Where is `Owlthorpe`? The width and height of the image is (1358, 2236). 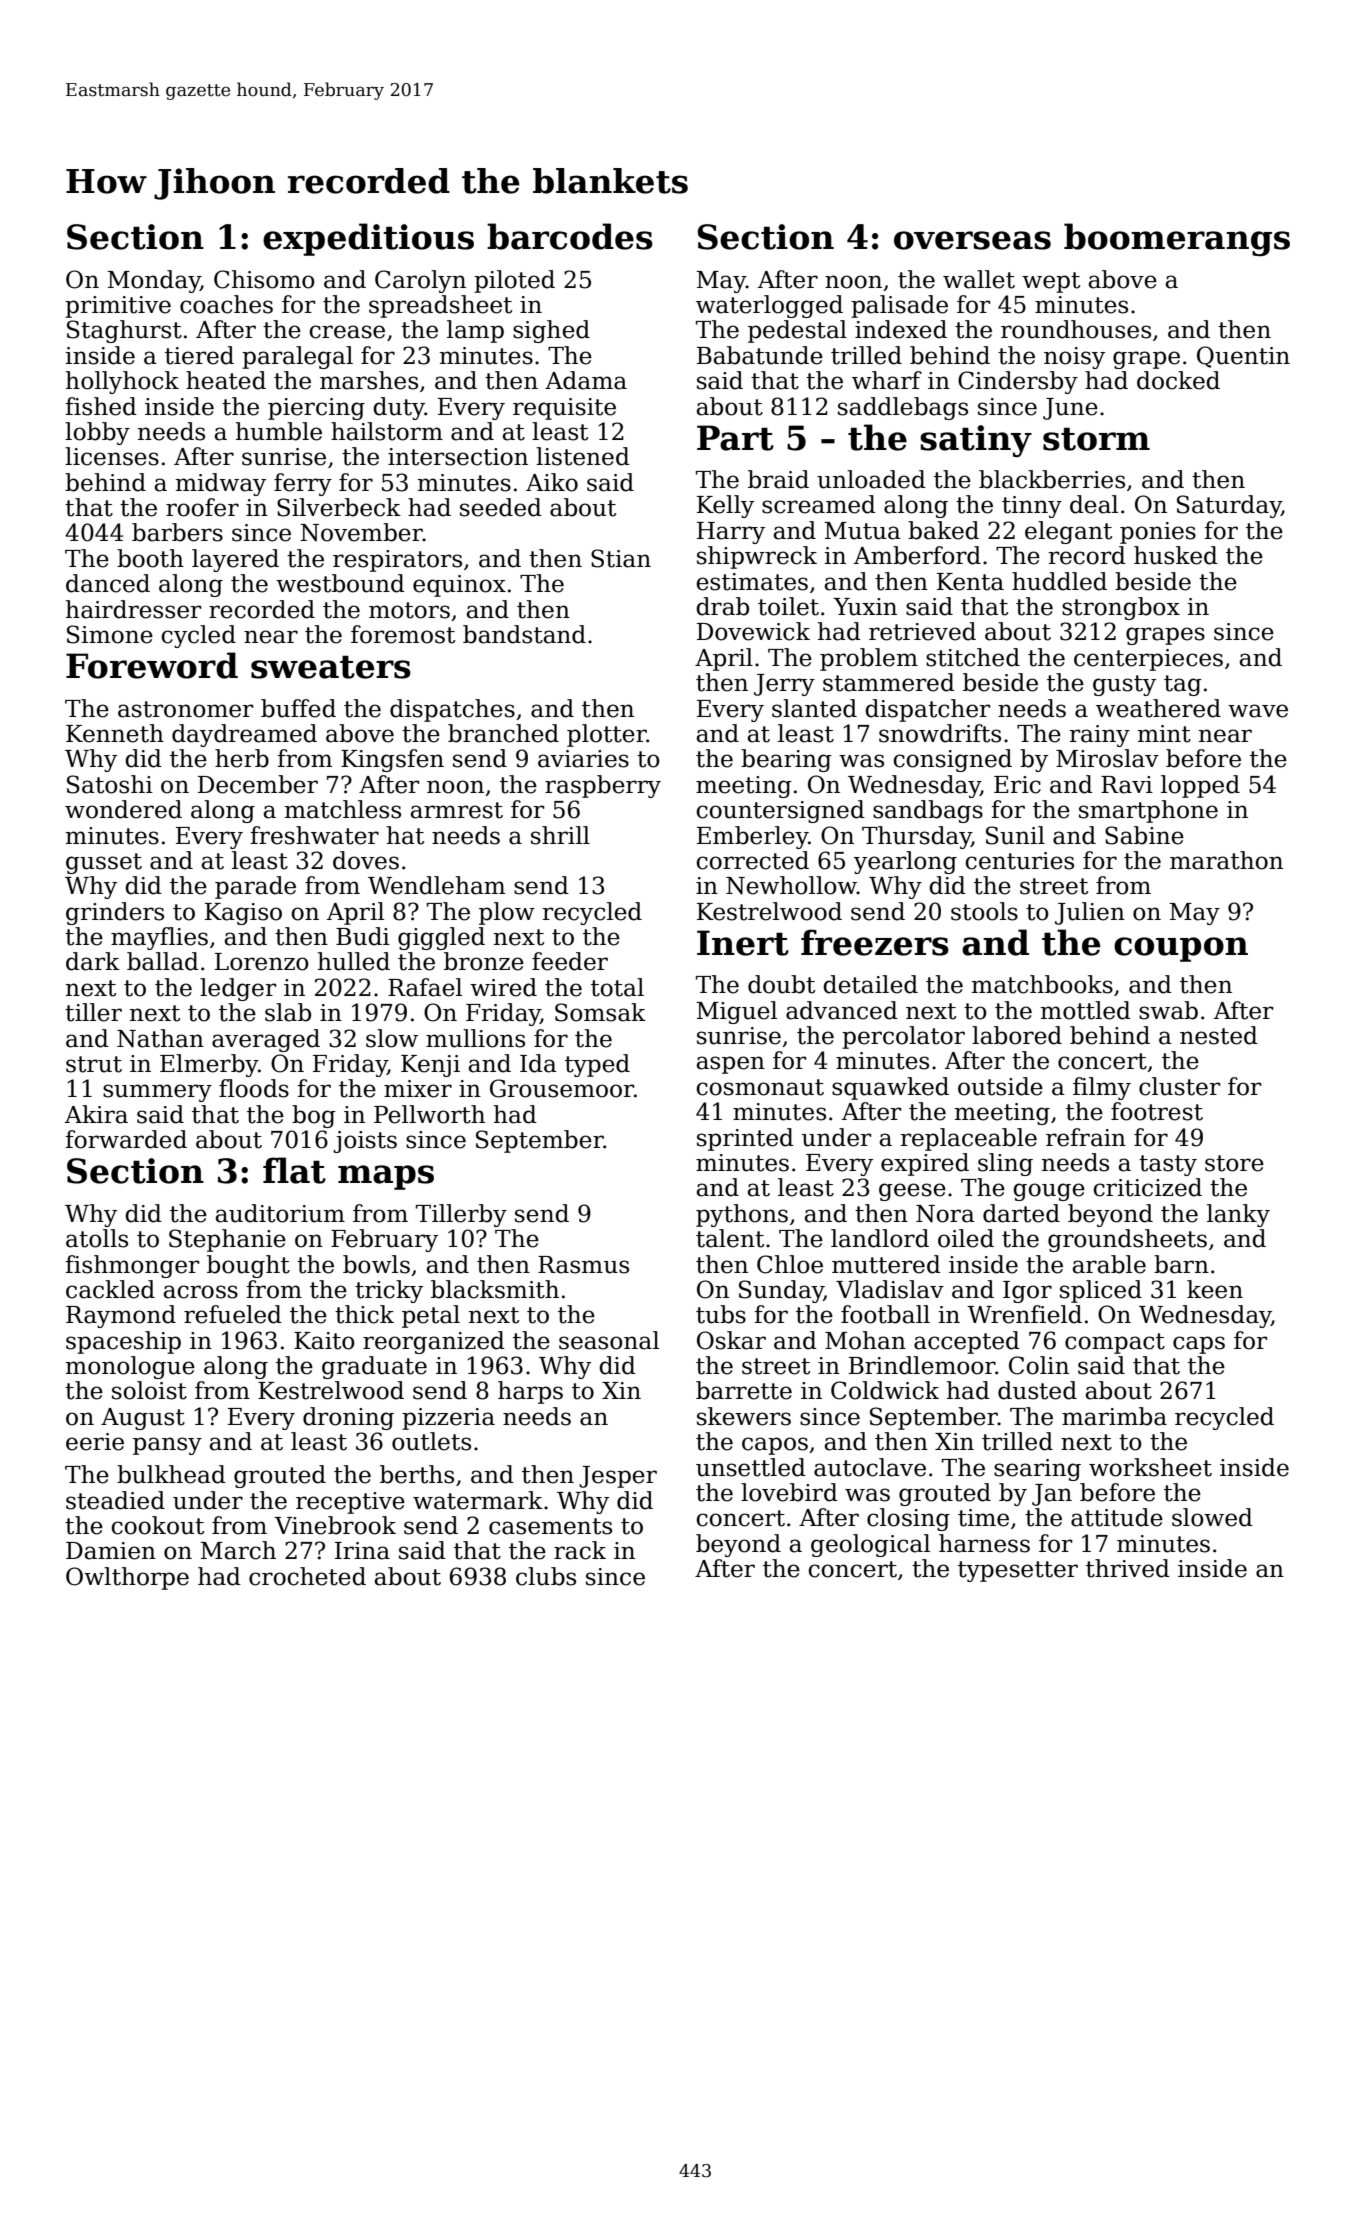
Owlthorpe is located at coordinates (127, 1578).
